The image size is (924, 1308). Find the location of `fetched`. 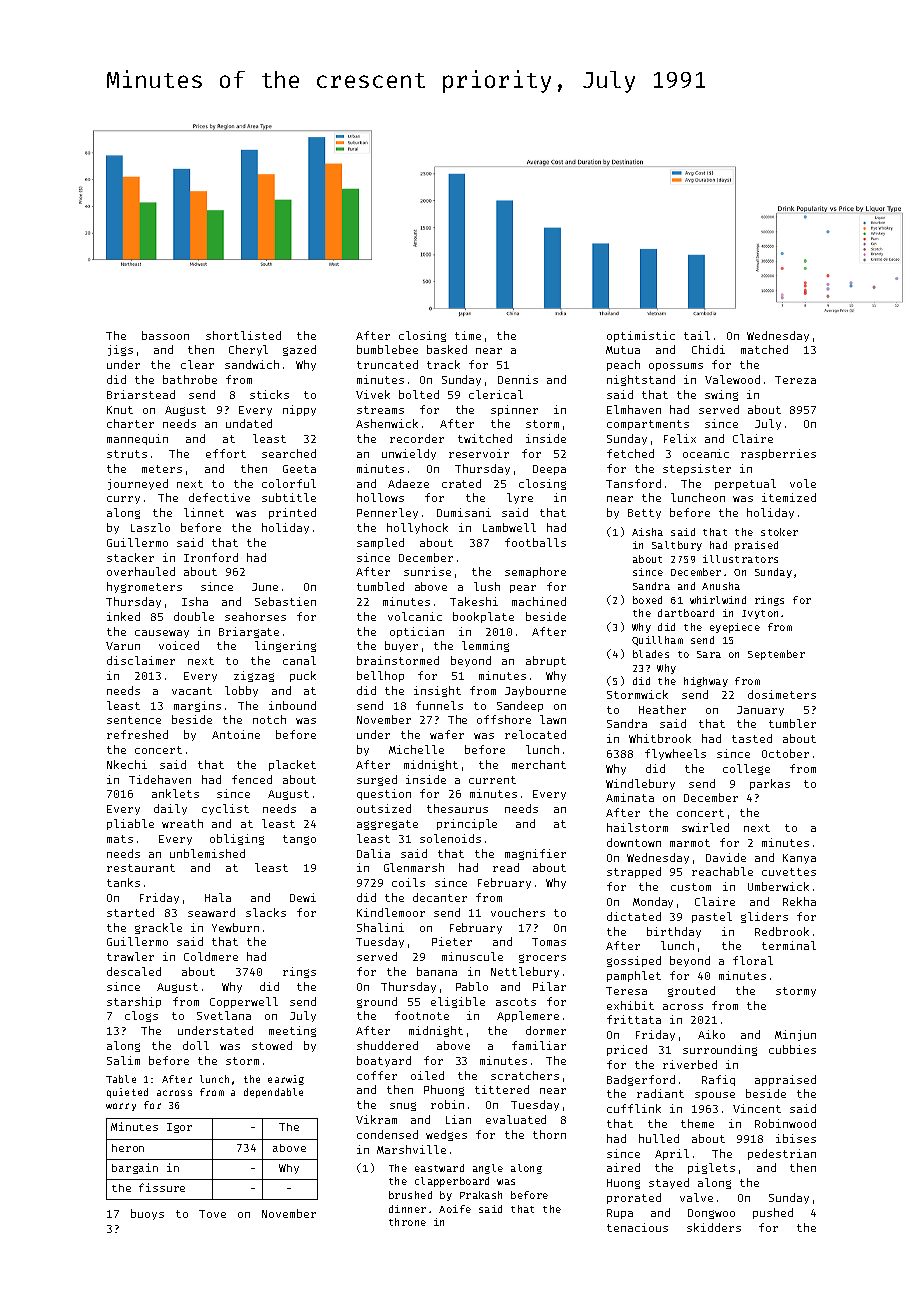

fetched is located at coordinates (630, 453).
